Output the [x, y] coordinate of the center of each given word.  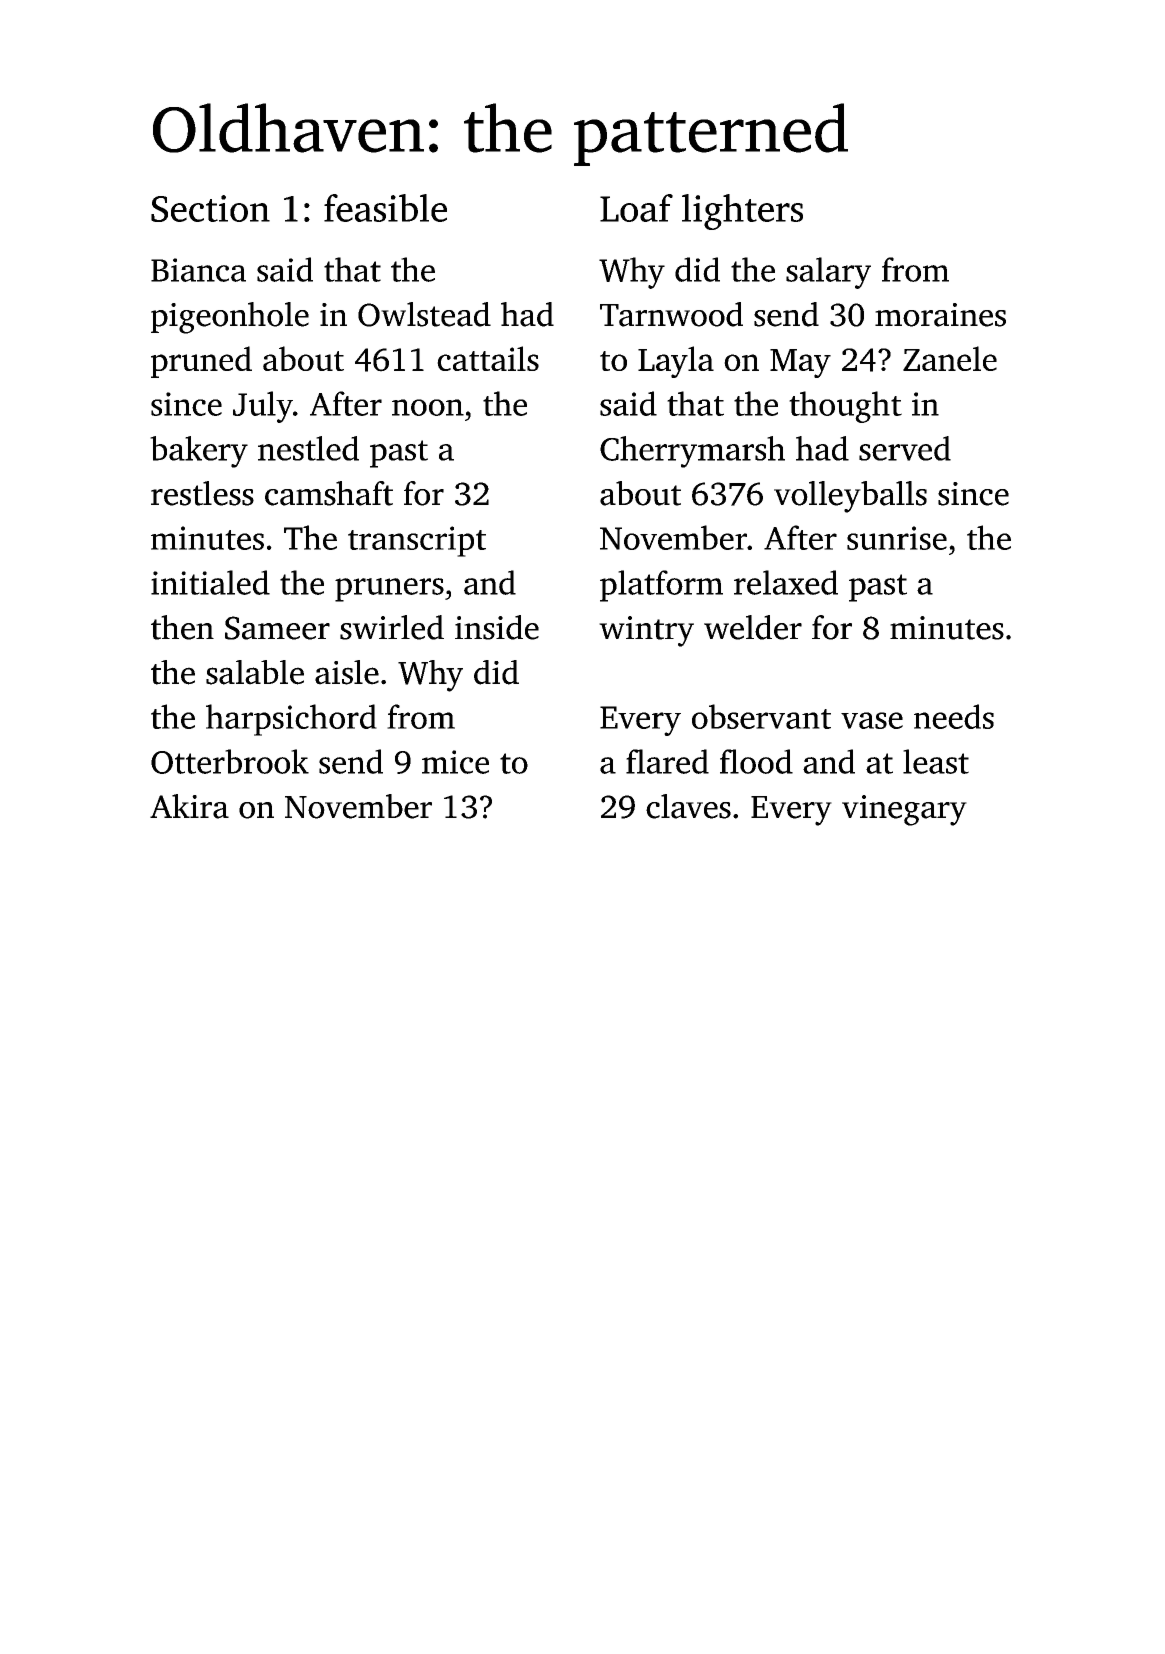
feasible [385, 208]
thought [845, 407]
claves [688, 806]
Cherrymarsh [692, 452]
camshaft [329, 493]
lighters [742, 212]
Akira [189, 806]
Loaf [636, 208]
